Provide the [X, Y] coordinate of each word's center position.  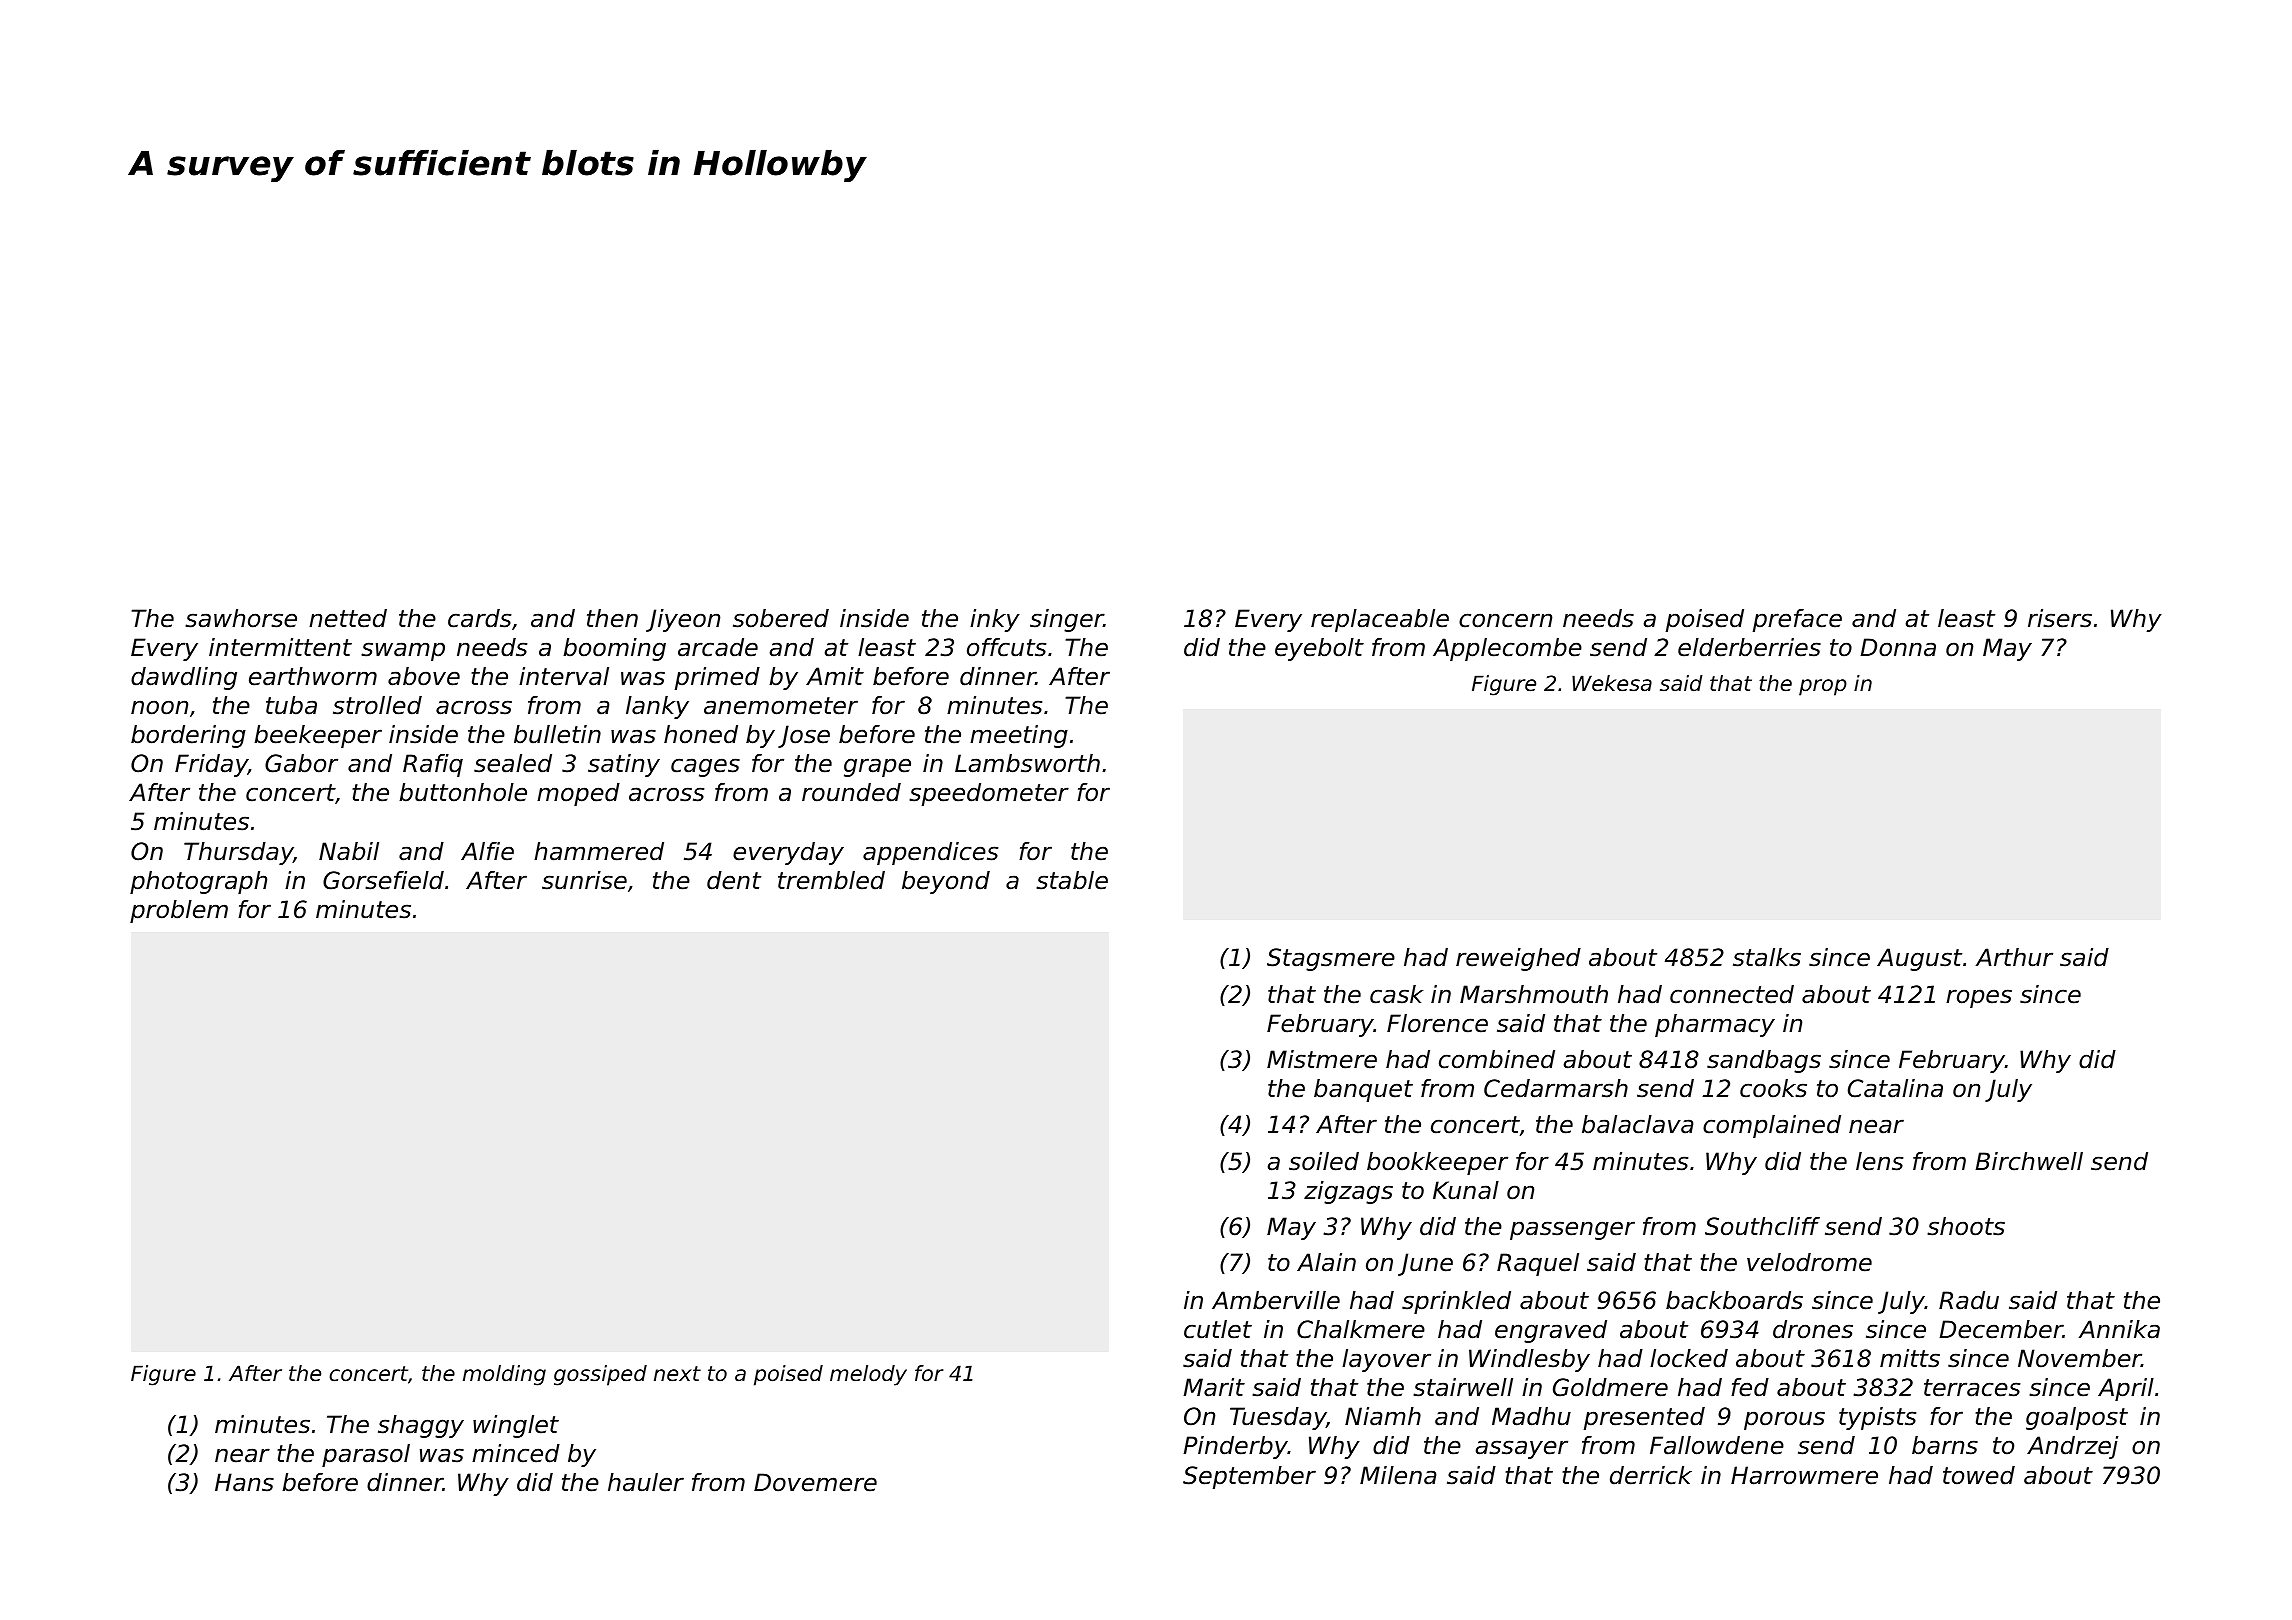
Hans [244, 1482]
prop [1823, 687]
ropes [1979, 998]
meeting [1019, 736]
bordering [188, 736]
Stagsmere [1331, 959]
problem [179, 911]
